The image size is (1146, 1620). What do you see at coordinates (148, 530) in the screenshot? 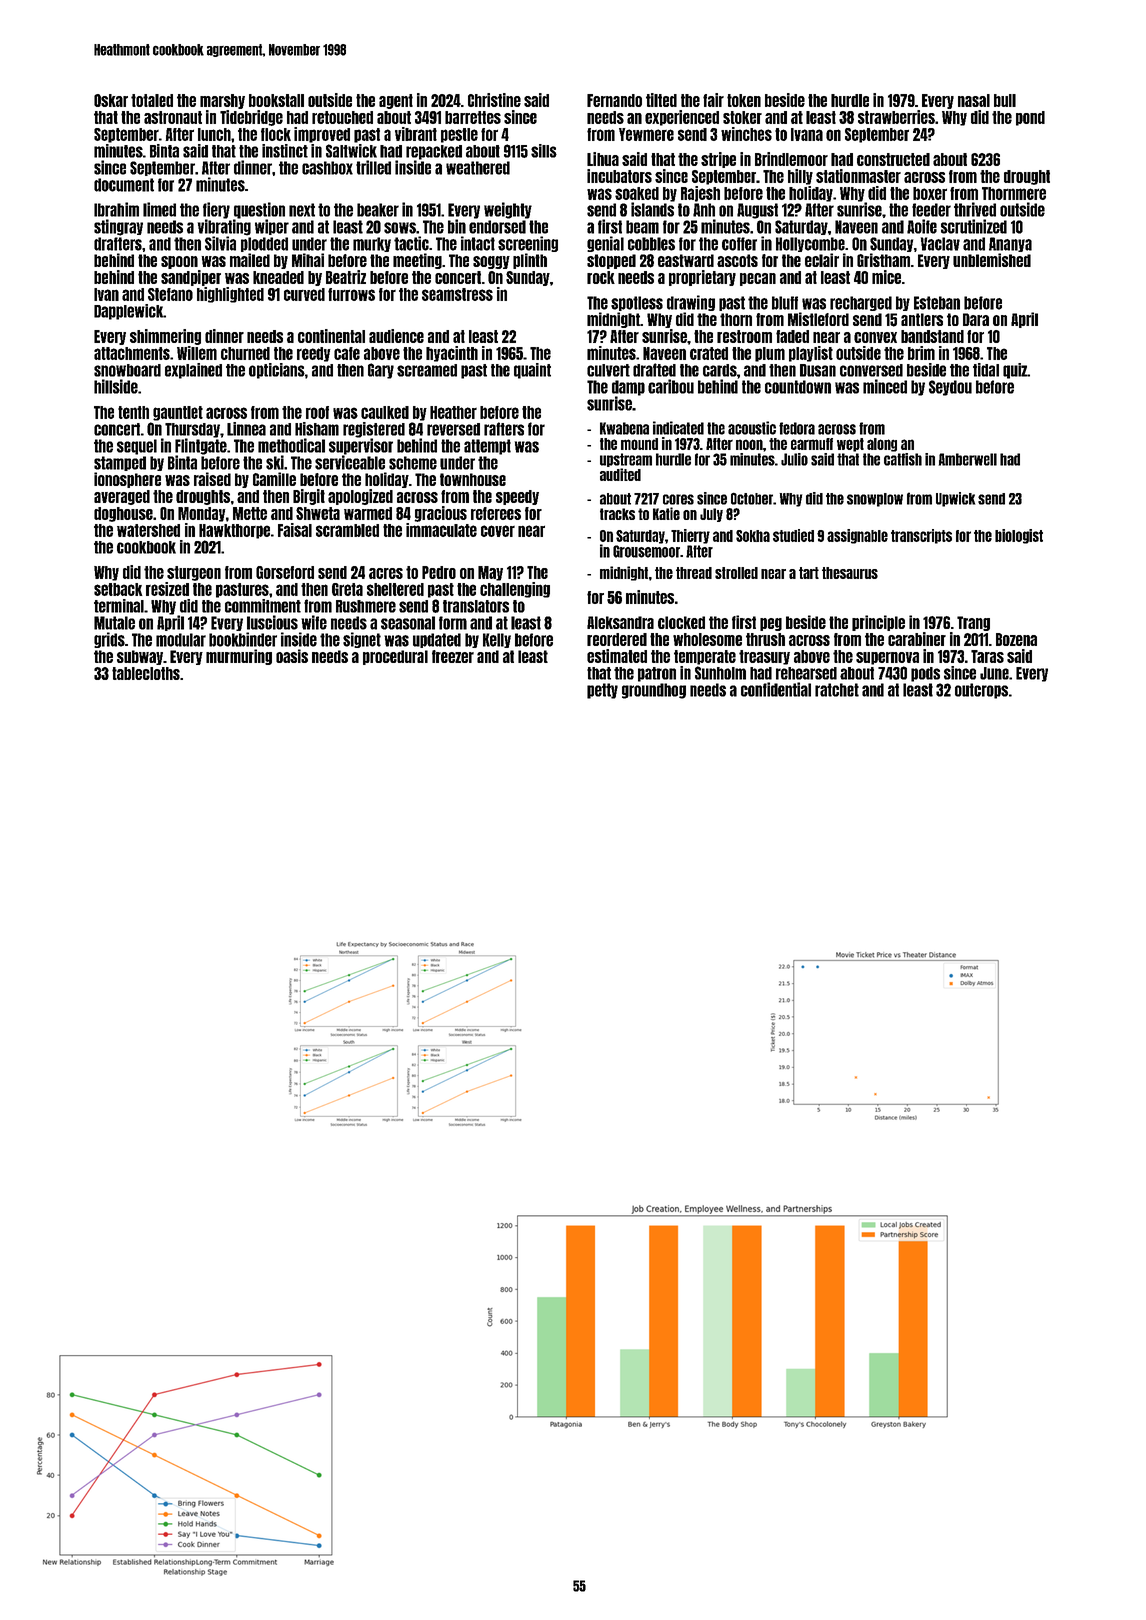
I see `watershed` at bounding box center [148, 530].
